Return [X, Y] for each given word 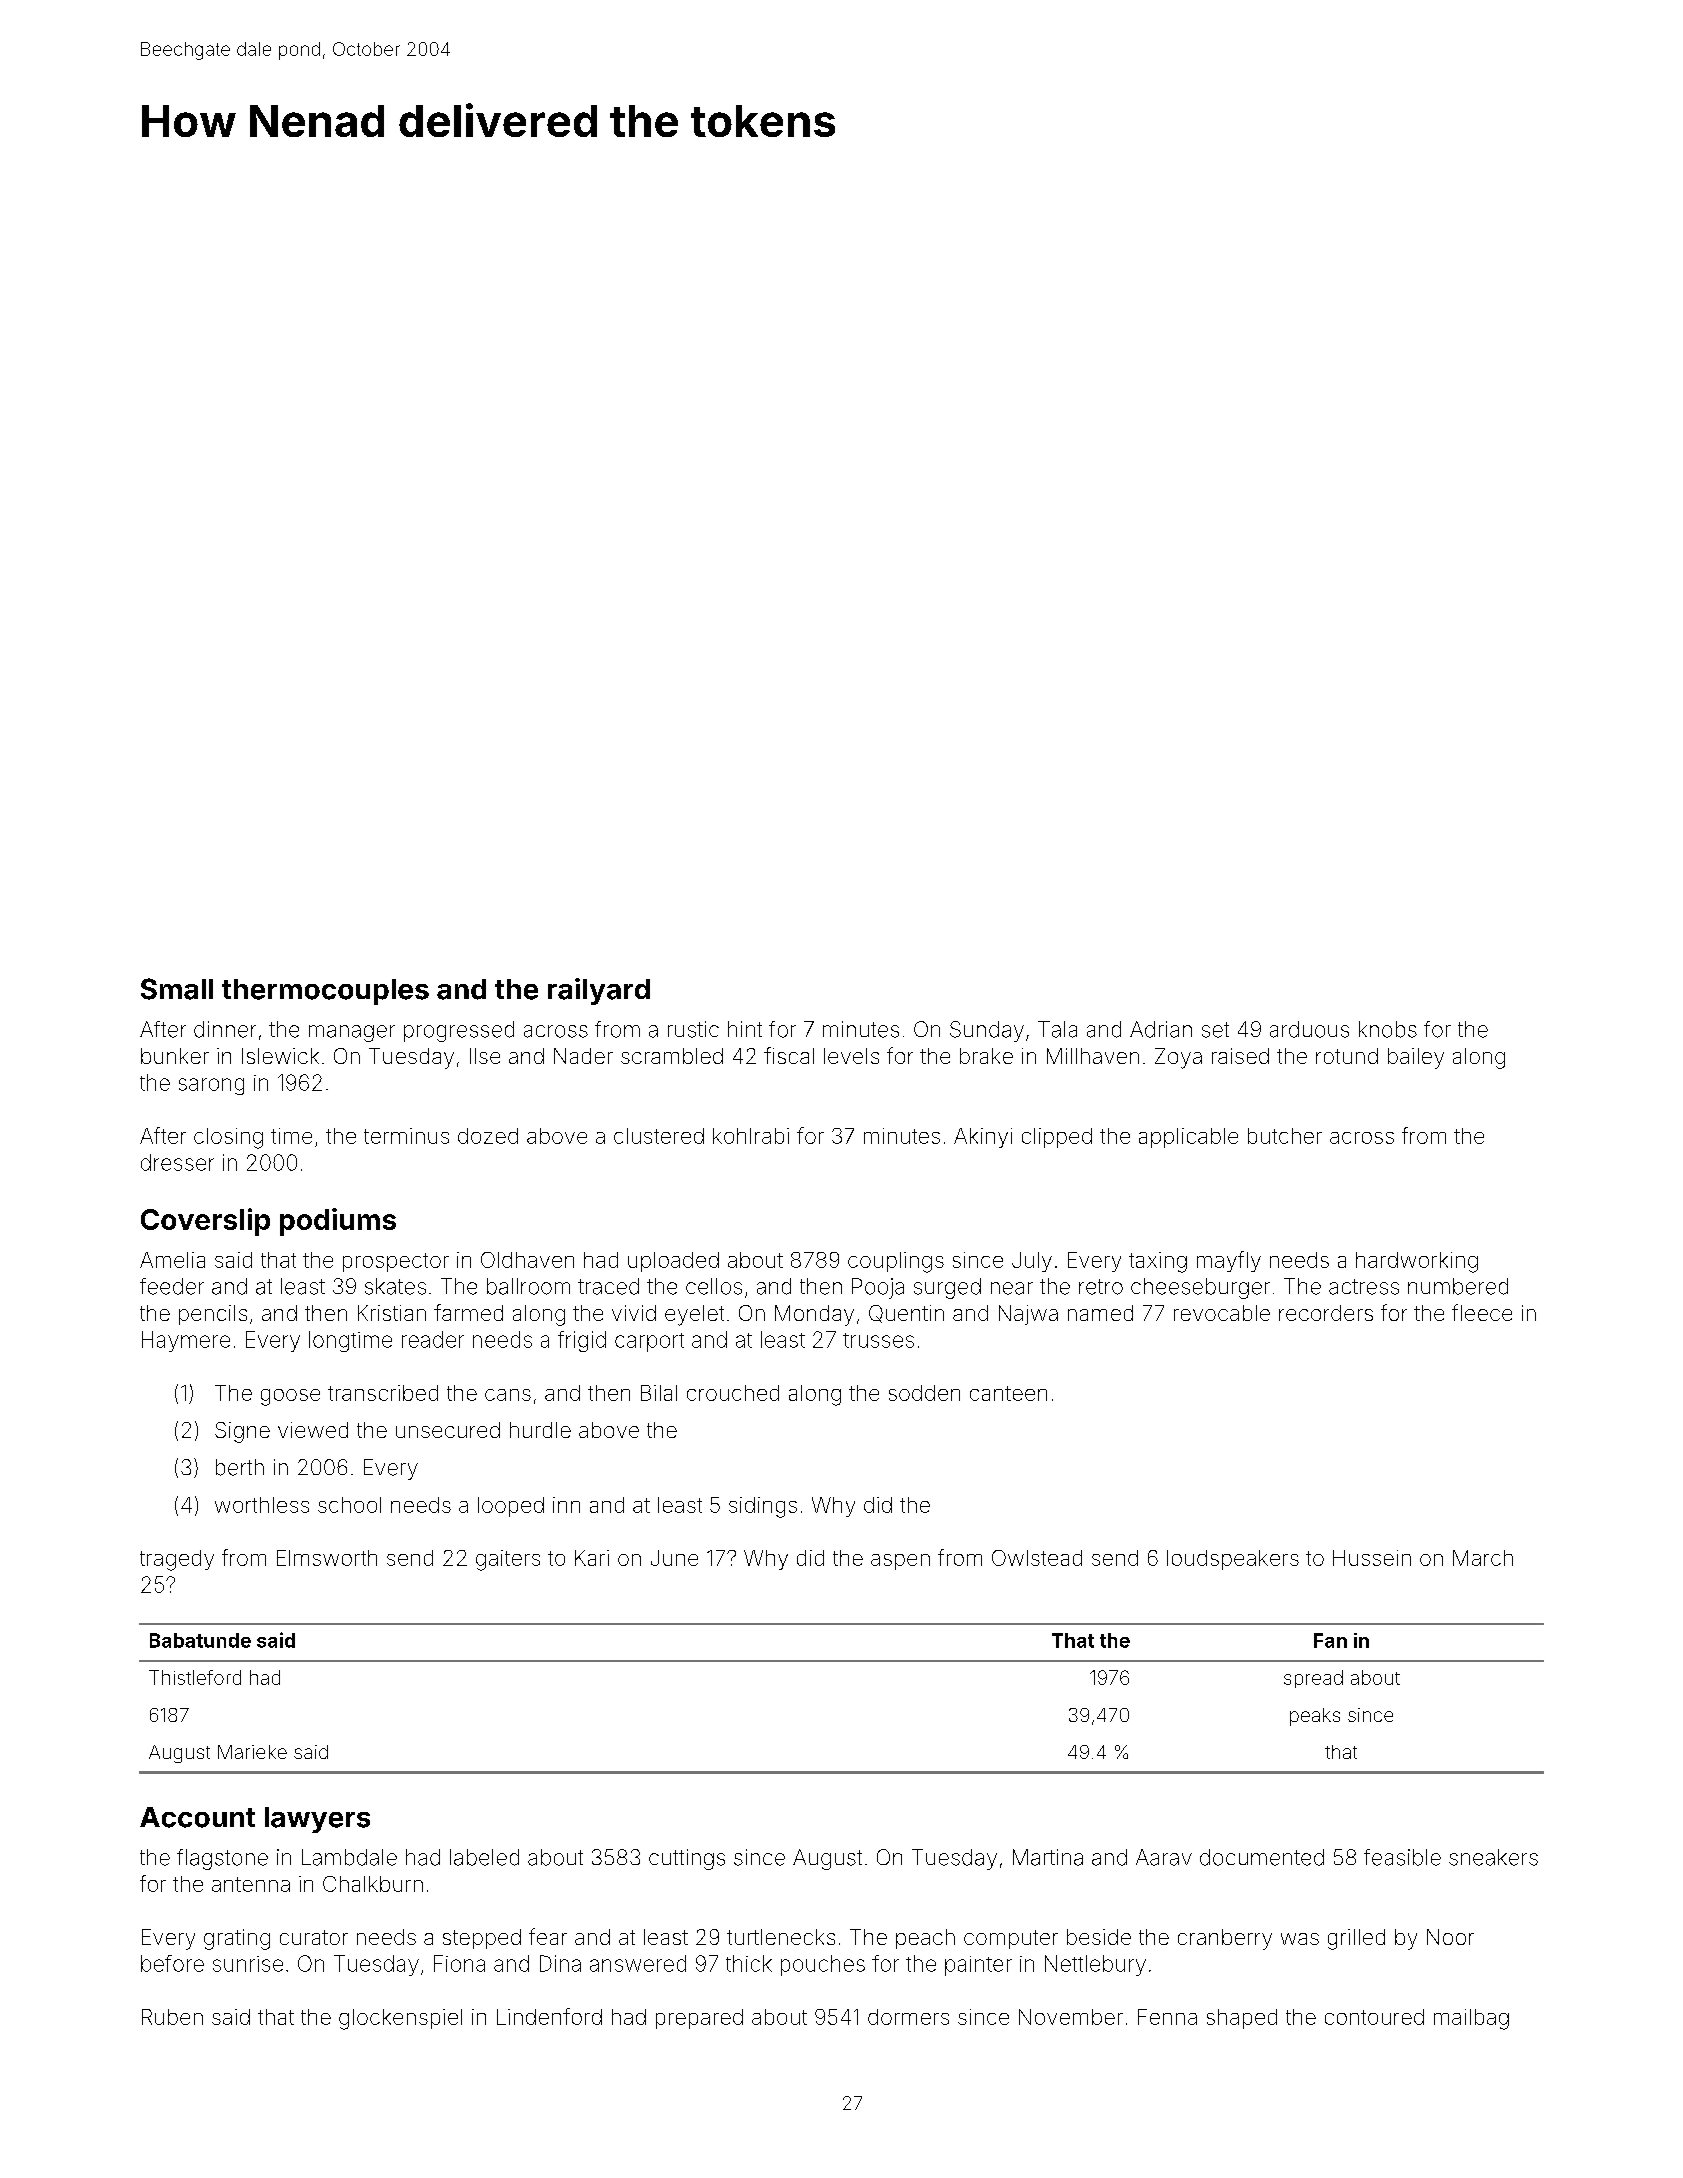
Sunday [987, 1031]
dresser [177, 1162]
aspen [900, 1562]
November [1071, 2017]
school [349, 1505]
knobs [1388, 1029]
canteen [1008, 1393]
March [1483, 1558]
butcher [1285, 1136]
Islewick [280, 1056]
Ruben [172, 2017]
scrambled [672, 1056]
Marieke [252, 1752]
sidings [763, 1507]
